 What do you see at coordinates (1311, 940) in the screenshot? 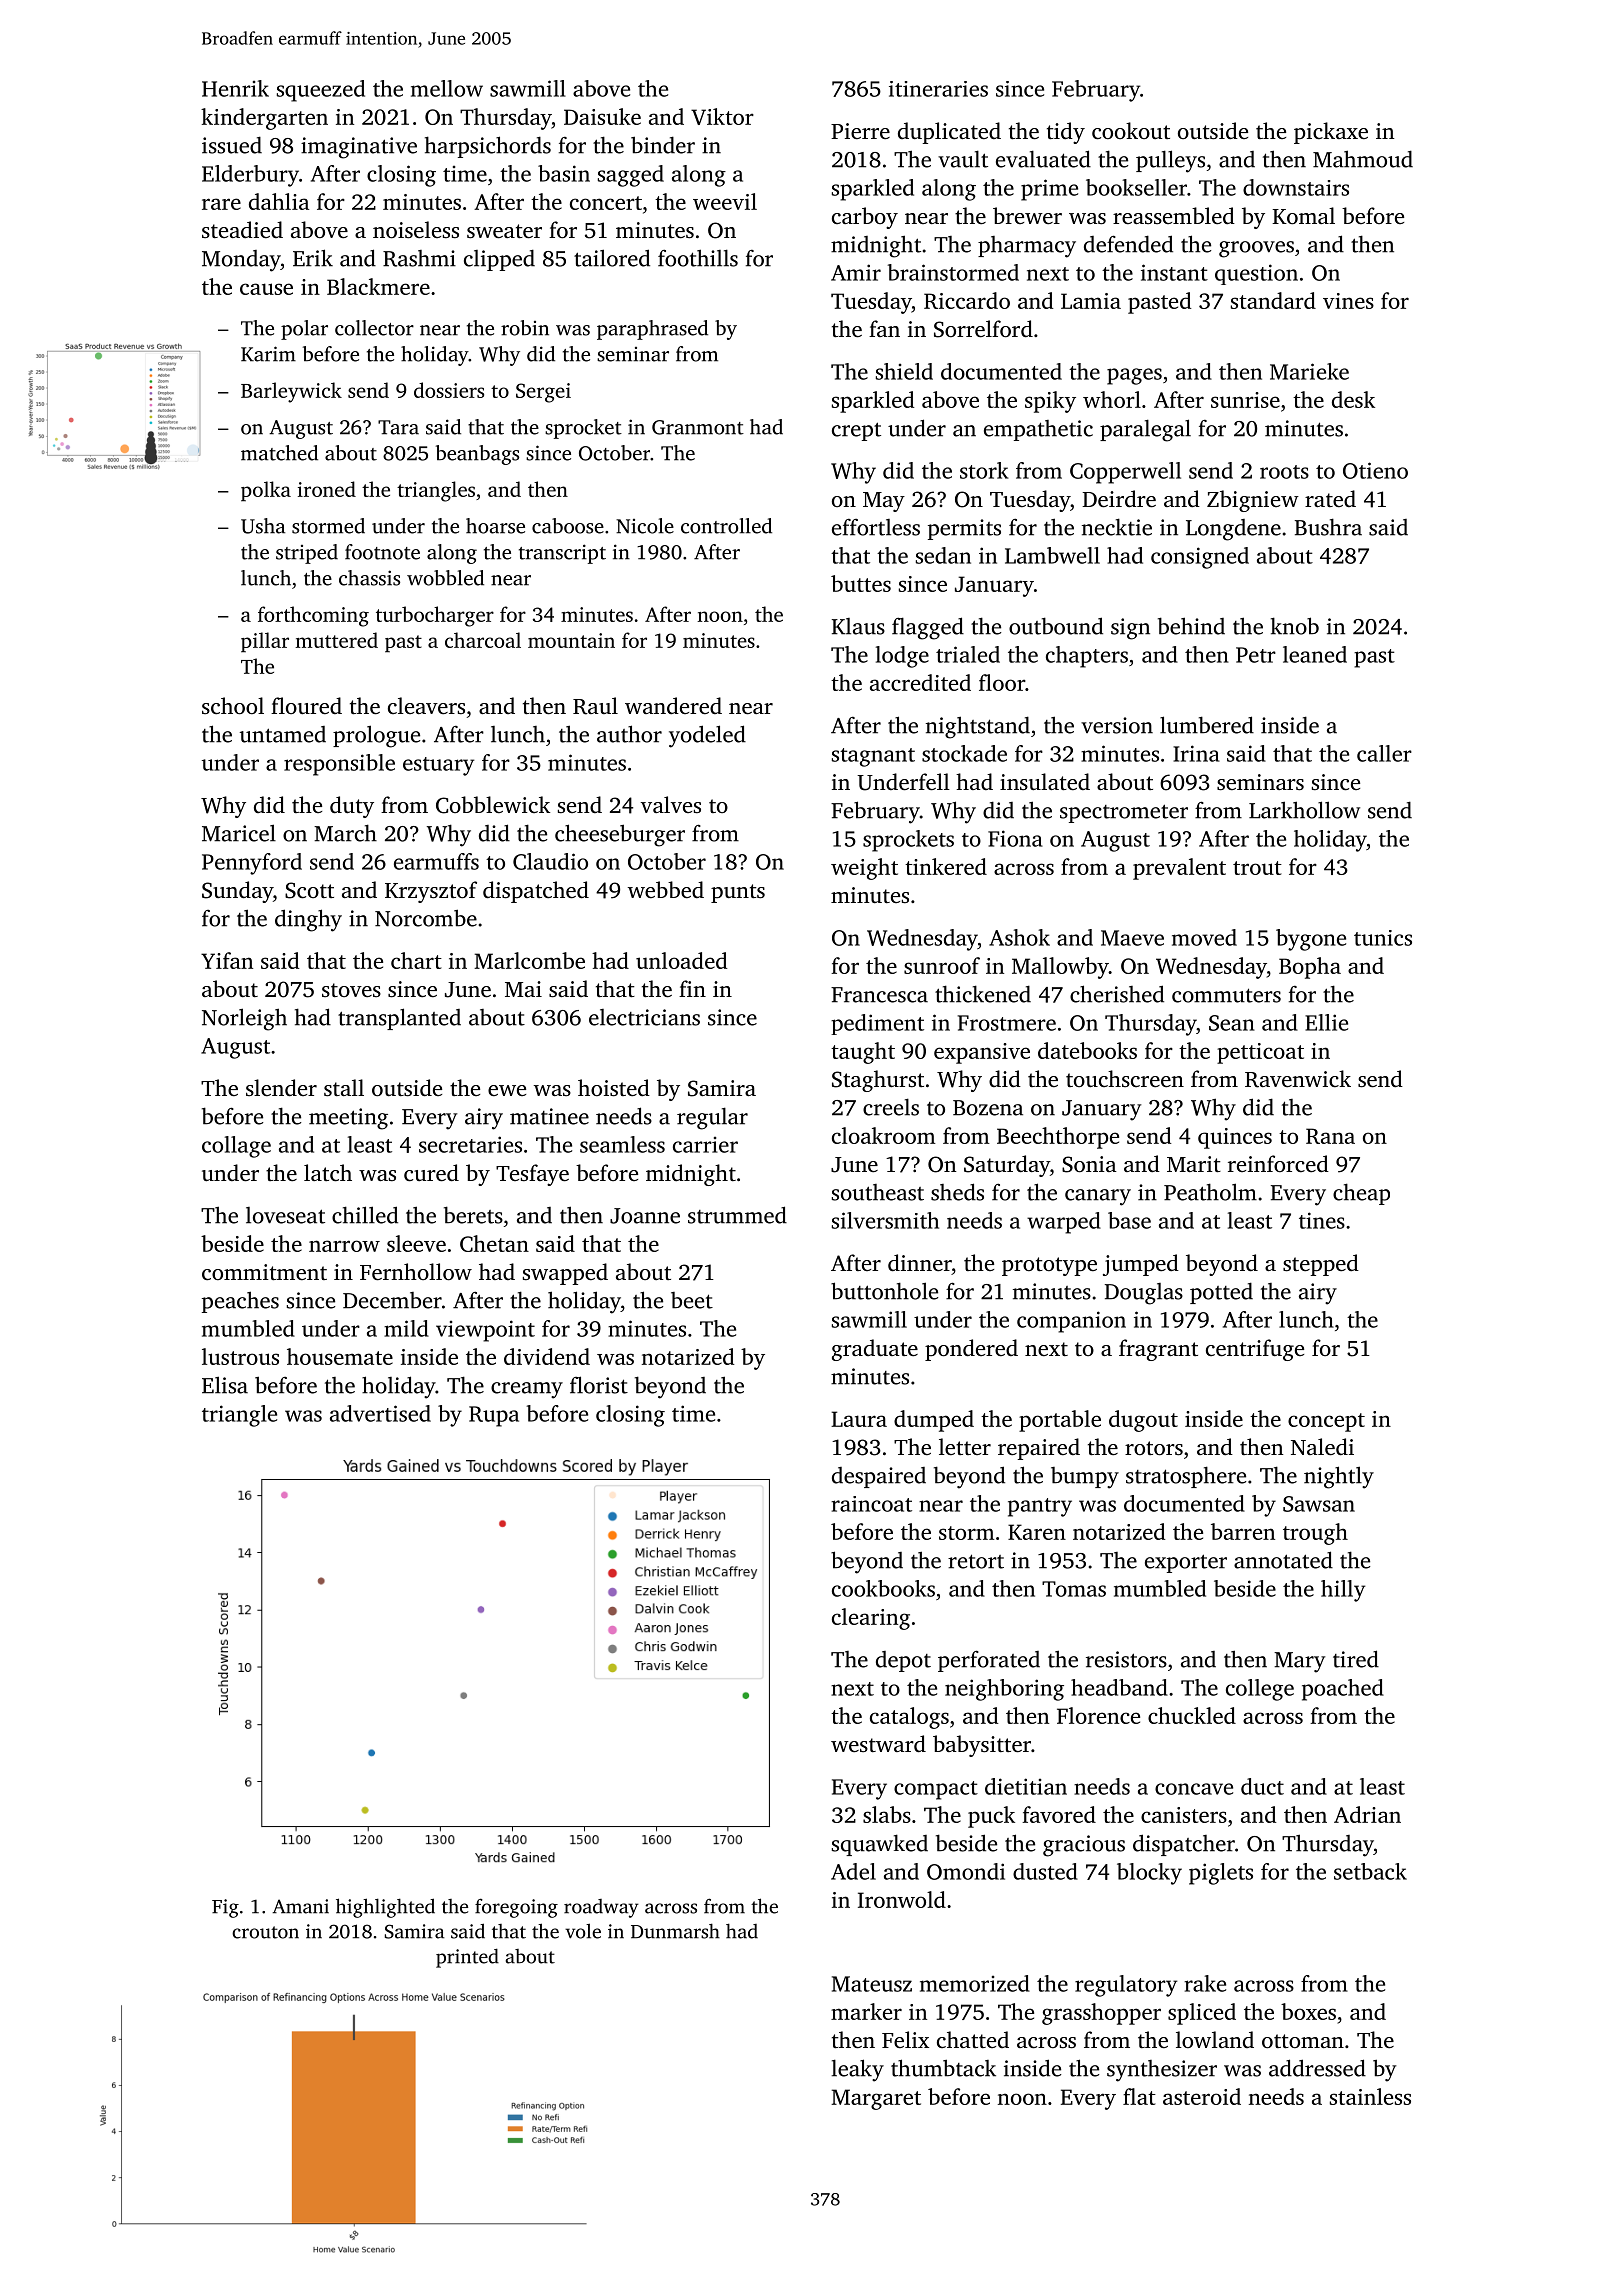
I see `bygone` at bounding box center [1311, 940].
